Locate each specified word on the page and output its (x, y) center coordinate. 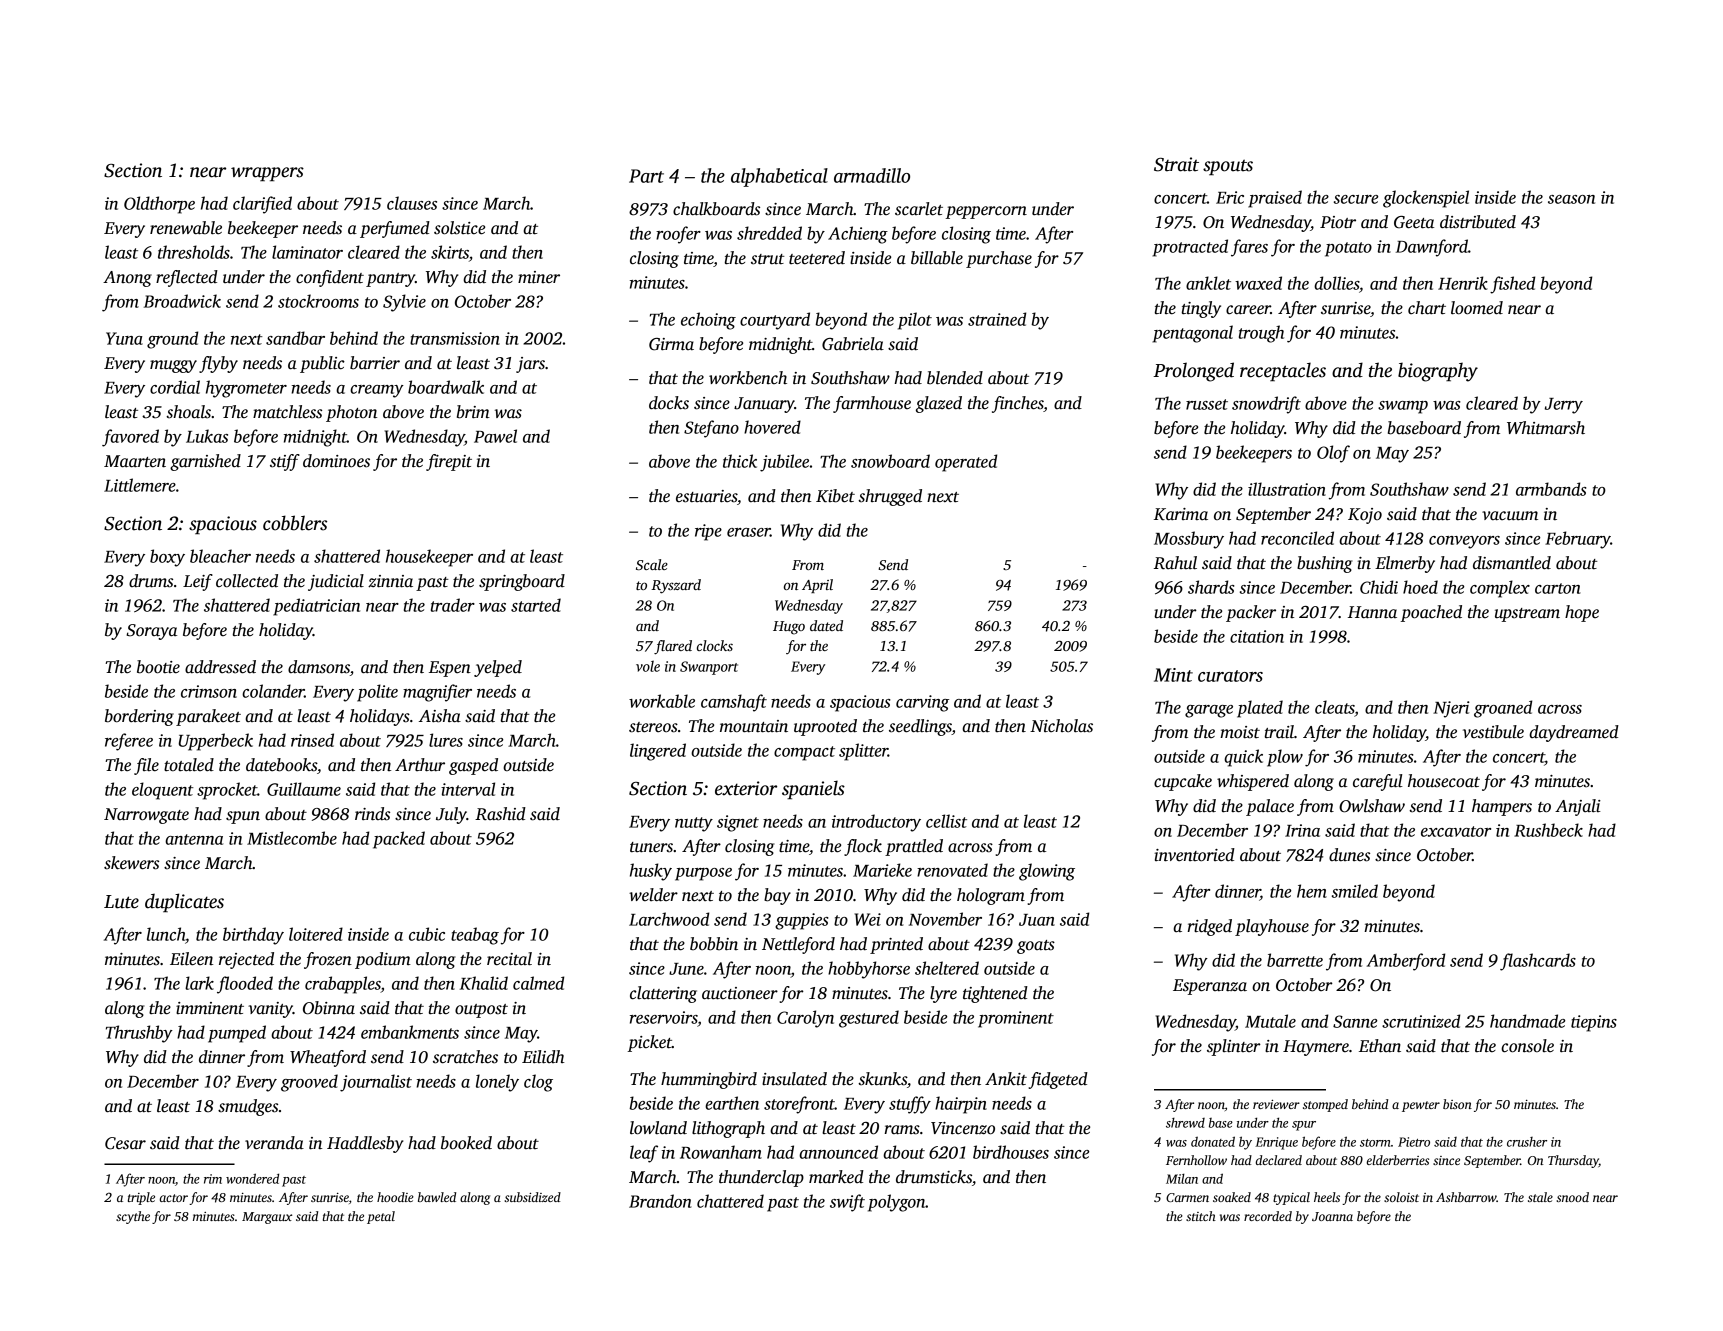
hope (1582, 613)
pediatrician (316, 607)
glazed (939, 404)
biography (1438, 372)
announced (838, 1152)
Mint (1173, 675)
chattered (730, 1201)
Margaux (267, 1218)
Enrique (1276, 1143)
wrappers (267, 174)
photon (351, 413)
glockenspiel (1426, 199)
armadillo (872, 175)
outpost (481, 1011)
